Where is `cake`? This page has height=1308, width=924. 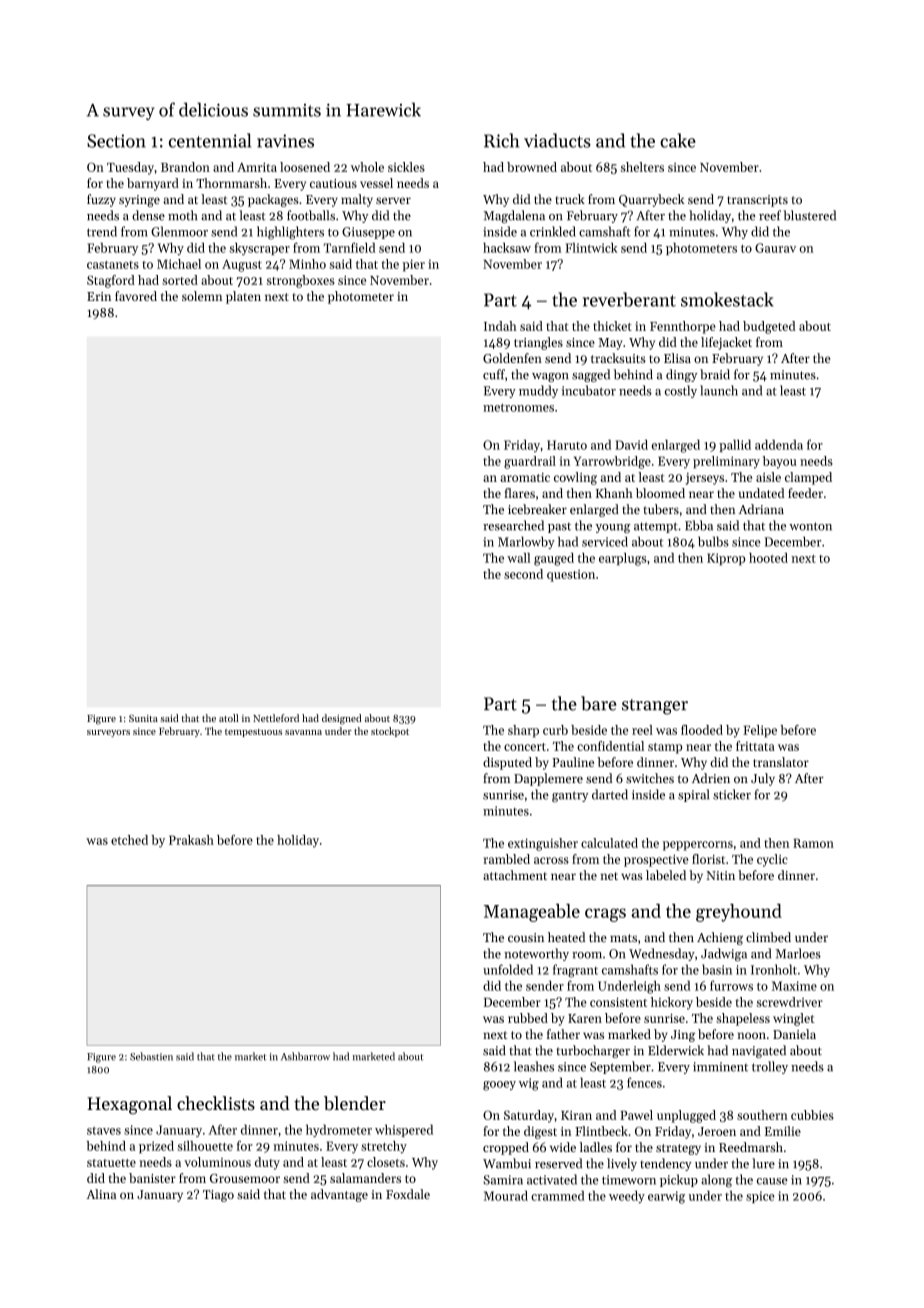 cake is located at coordinates (678, 140).
